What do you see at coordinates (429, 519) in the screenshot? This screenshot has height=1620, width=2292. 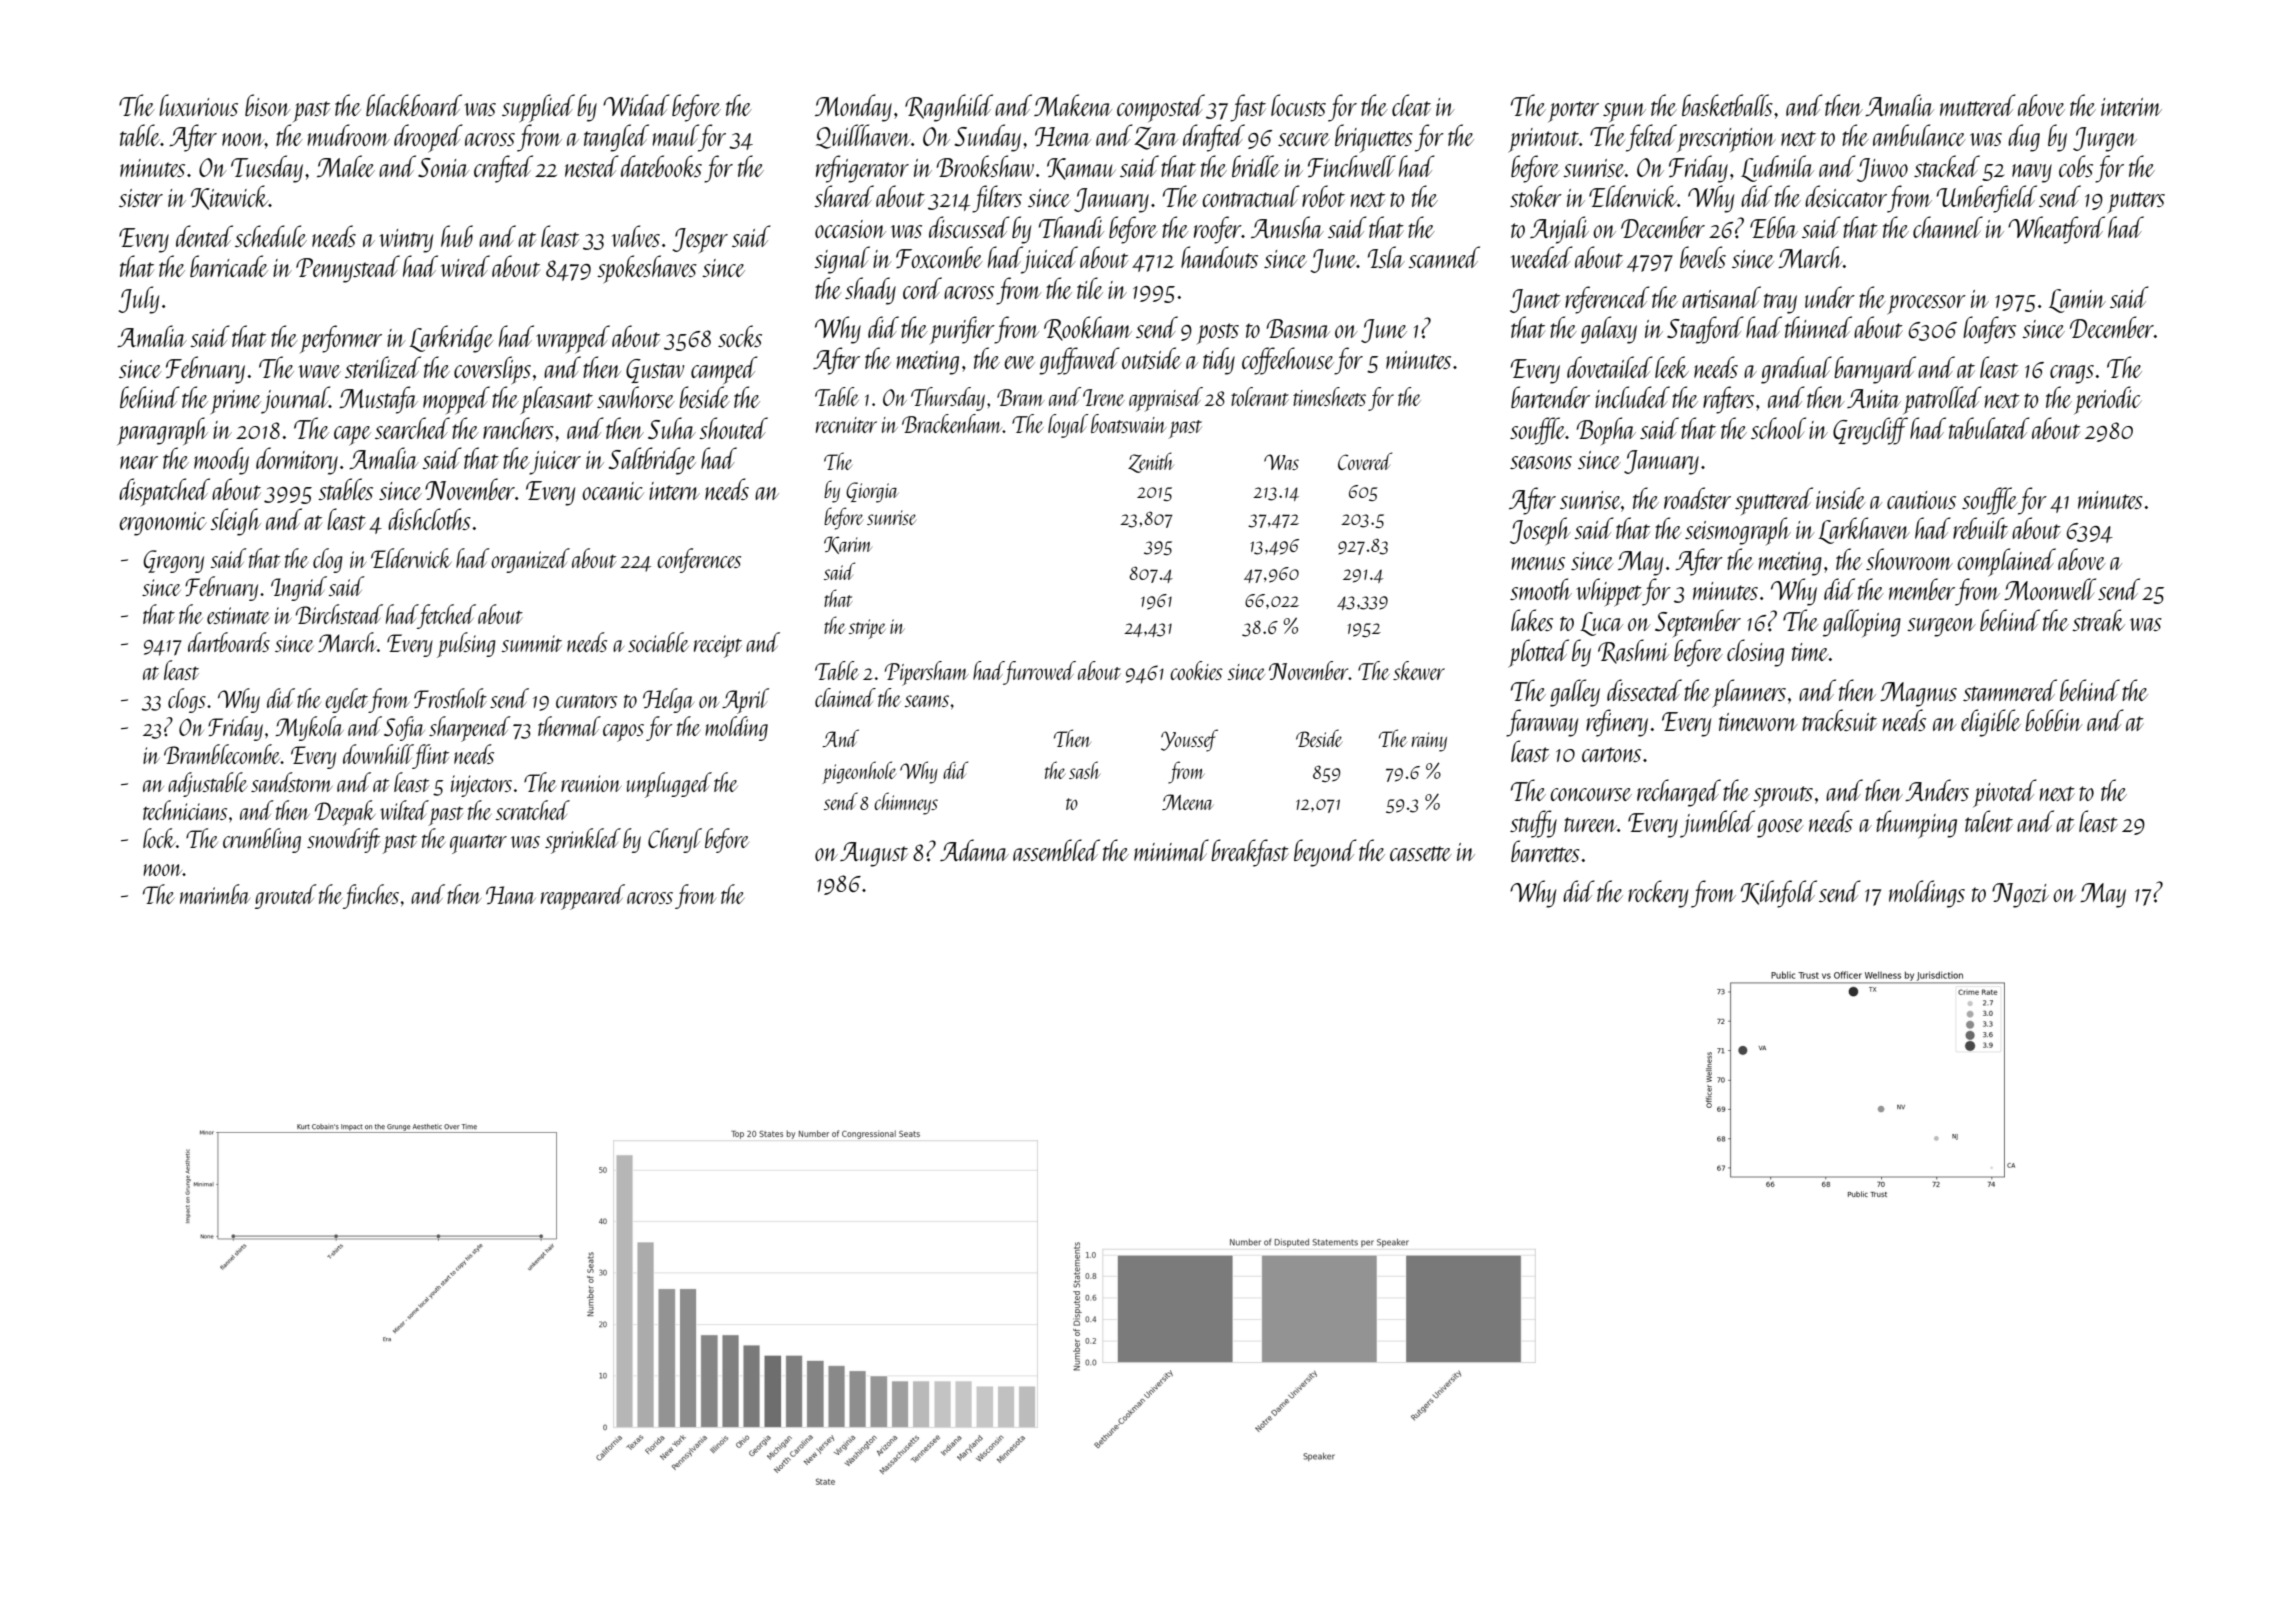 I see `dishcloths` at bounding box center [429, 519].
